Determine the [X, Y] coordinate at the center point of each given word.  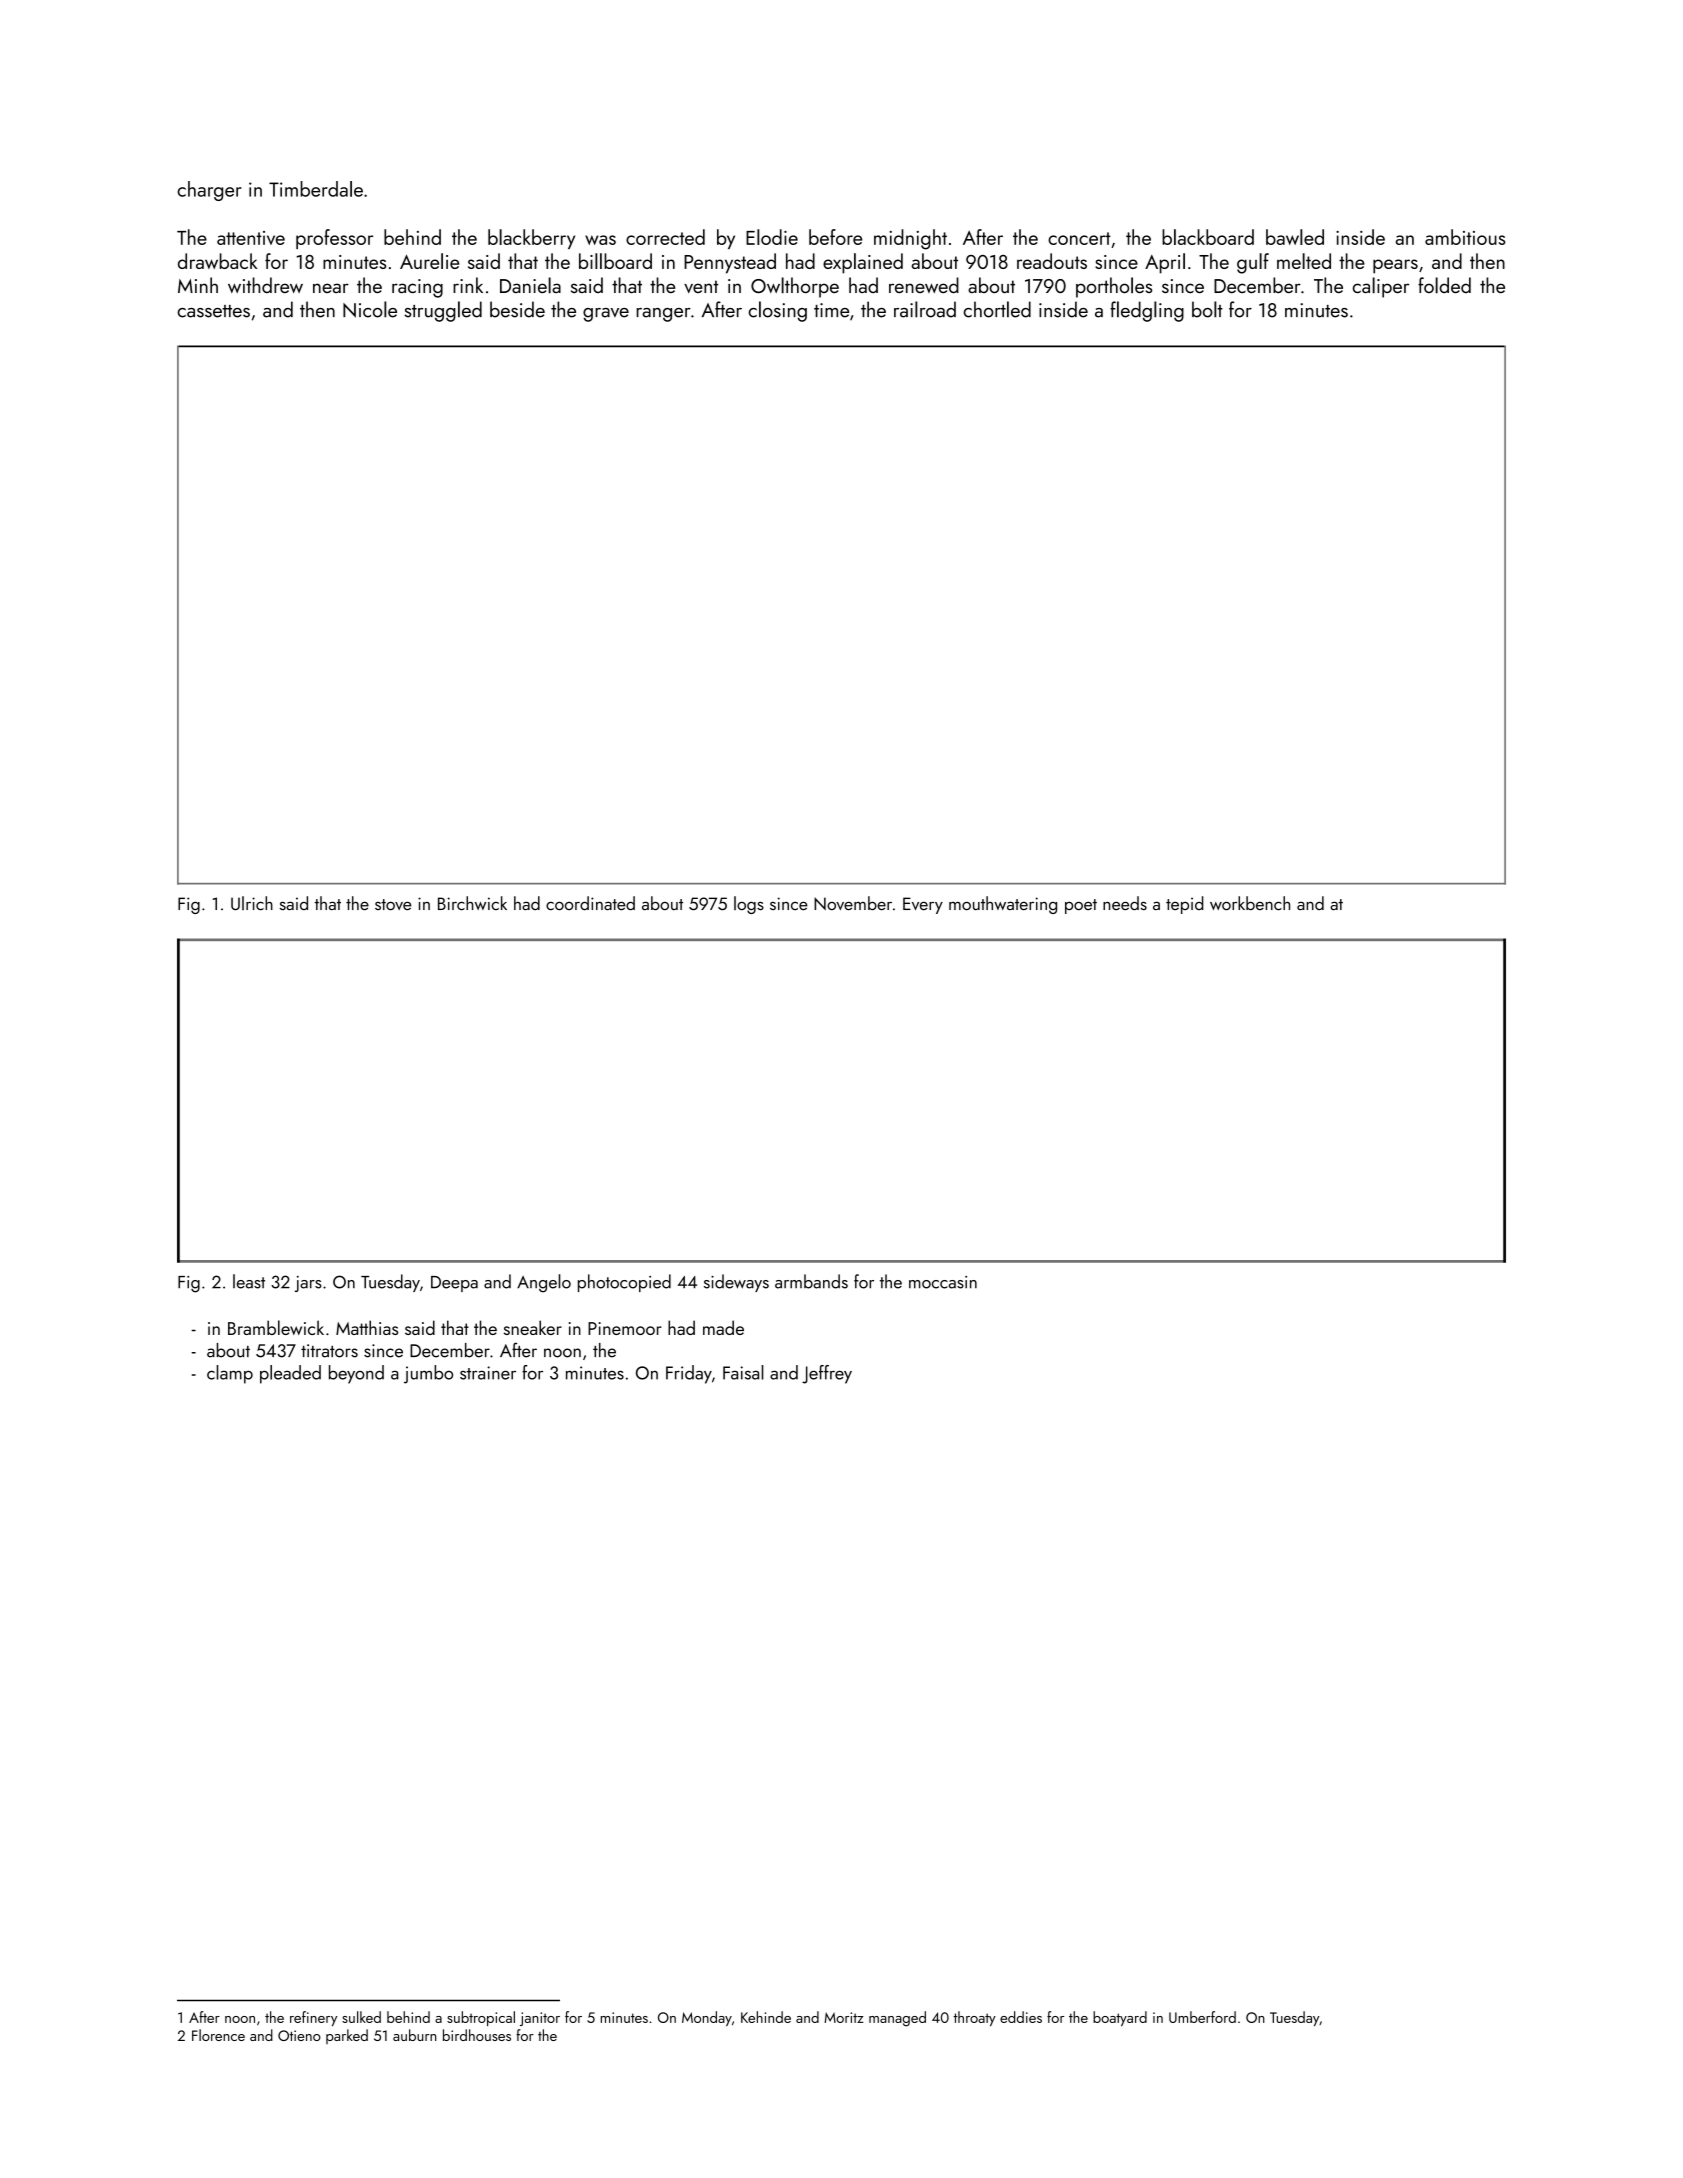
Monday [707, 2018]
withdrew [265, 285]
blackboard [1208, 237]
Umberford [1202, 2017]
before [835, 237]
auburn [414, 2035]
